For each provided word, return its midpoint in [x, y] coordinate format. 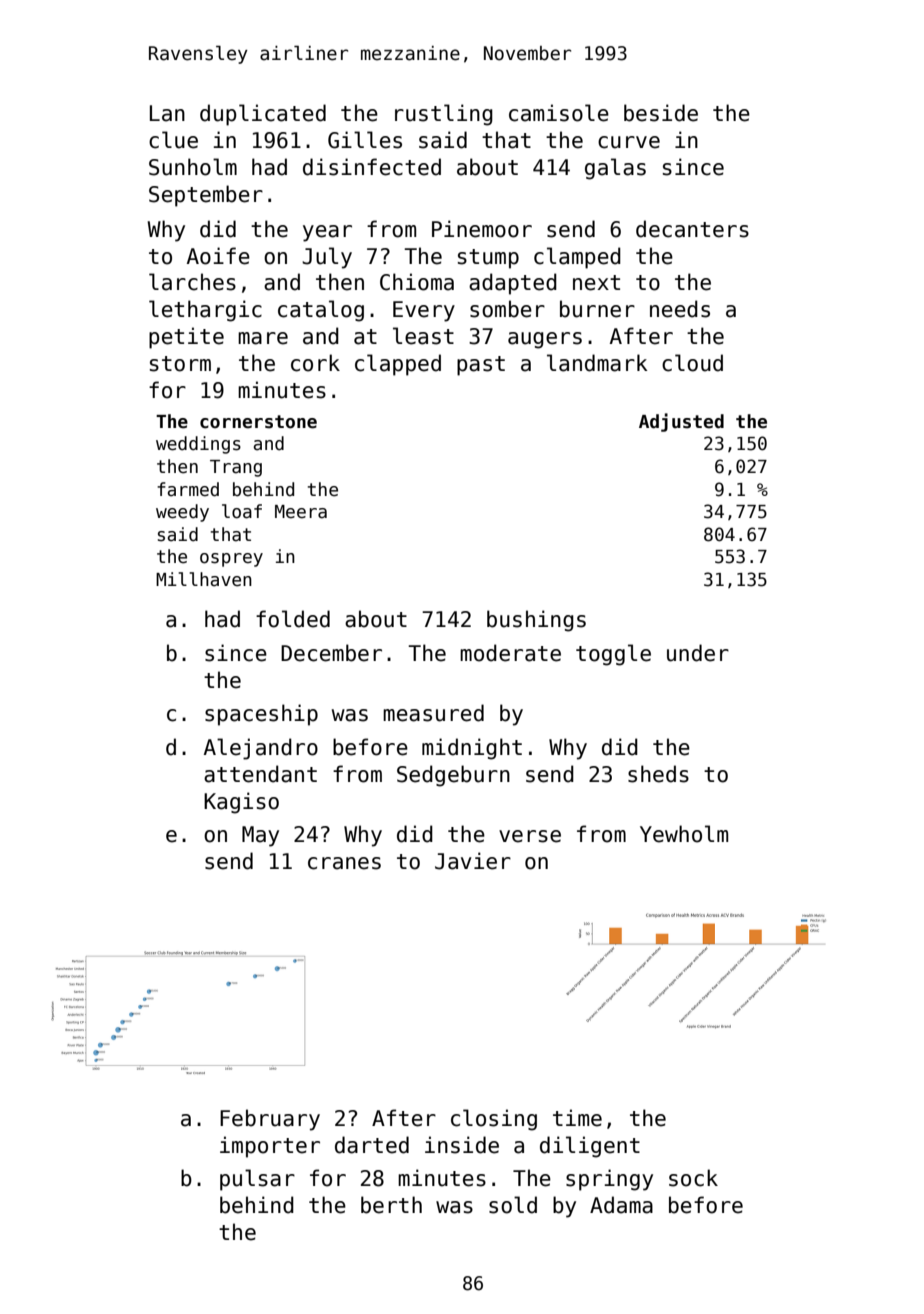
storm [180, 364]
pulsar [257, 1180]
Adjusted [681, 422]
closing [494, 1120]
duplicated [263, 115]
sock [693, 1178]
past [481, 366]
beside [661, 113]
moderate [510, 653]
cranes [344, 863]
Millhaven [204, 579]
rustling [444, 115]
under [698, 653]
